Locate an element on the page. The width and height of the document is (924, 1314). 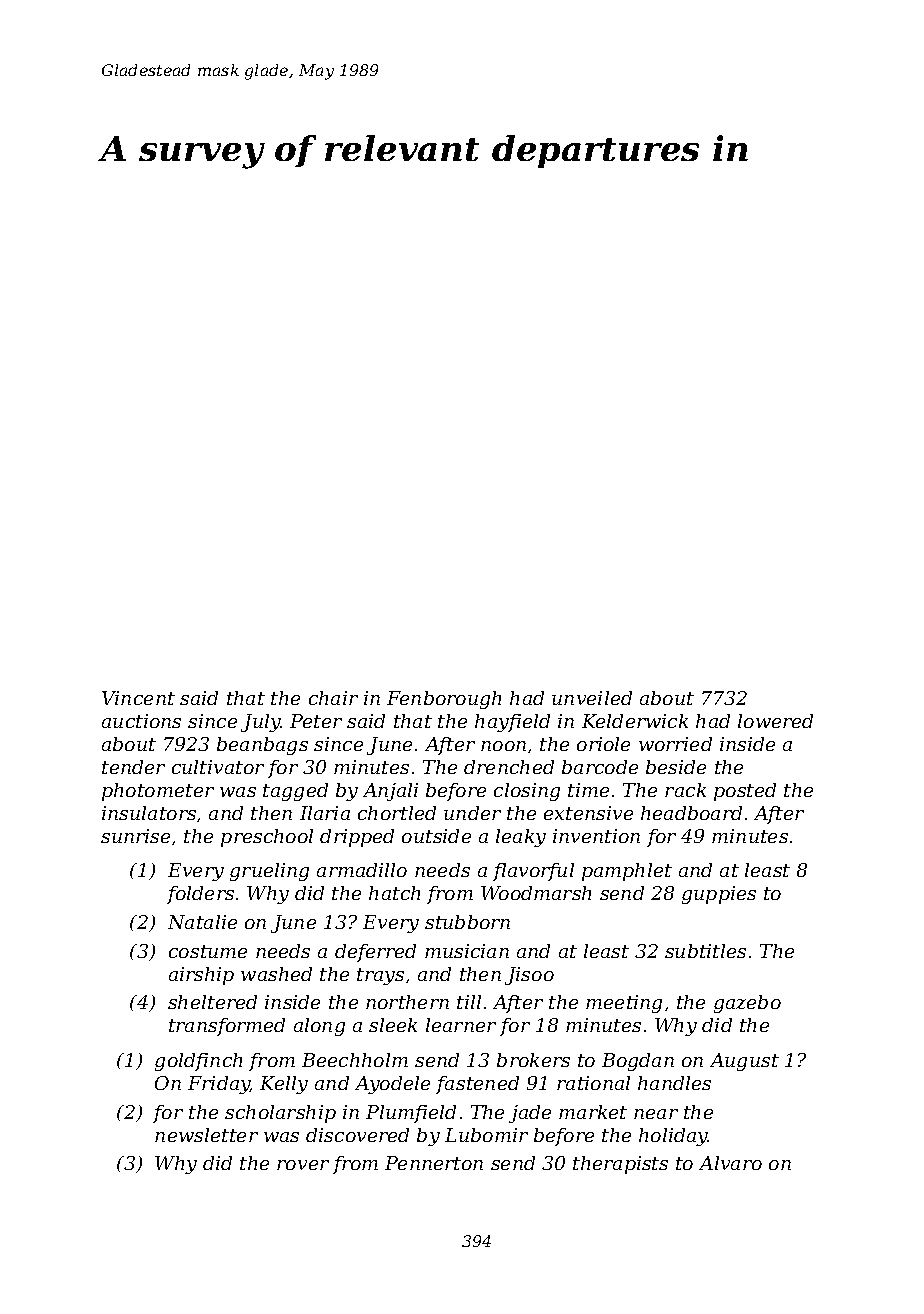
worried is located at coordinates (675, 744).
